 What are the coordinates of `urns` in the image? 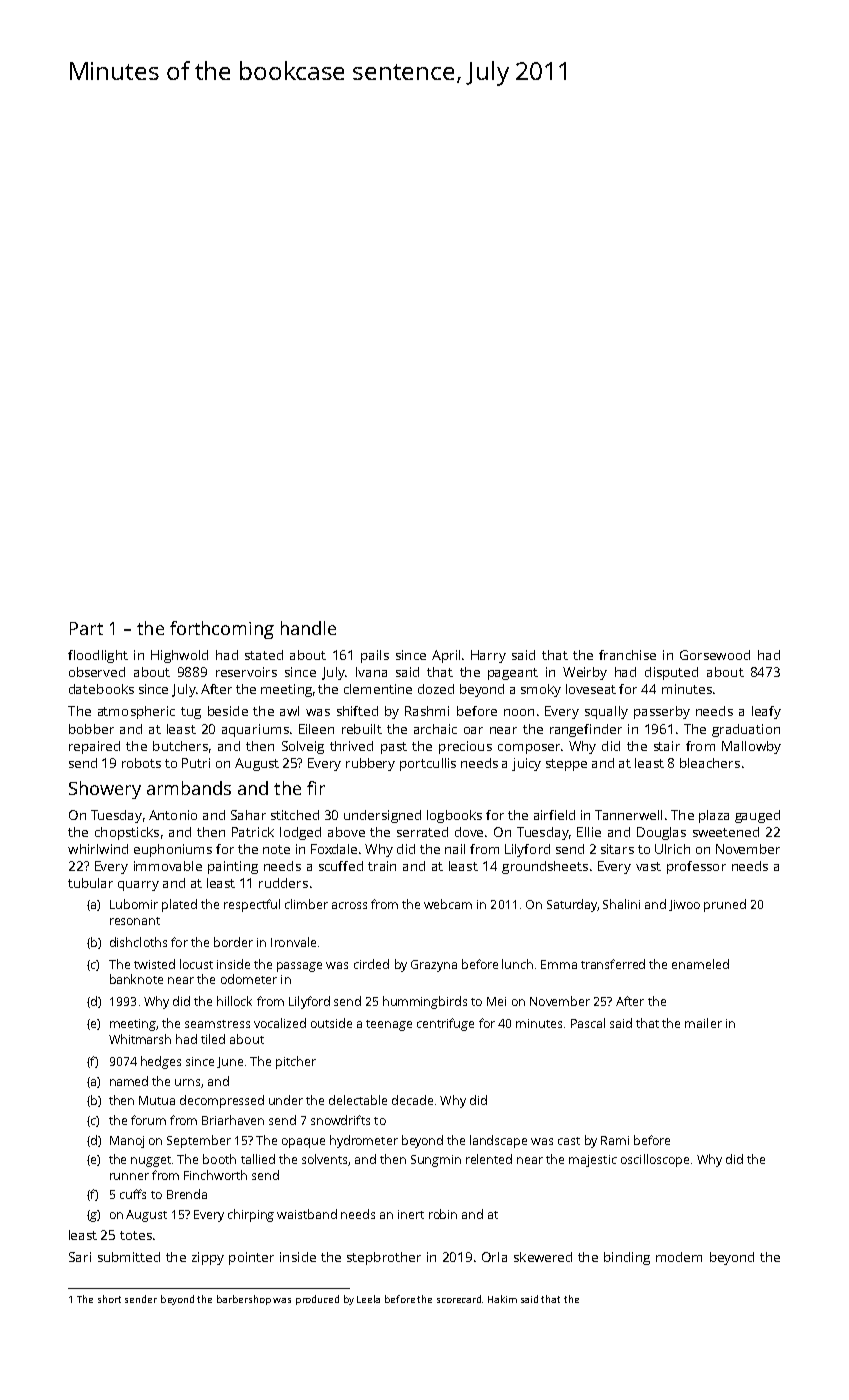 It's located at (187, 1082).
